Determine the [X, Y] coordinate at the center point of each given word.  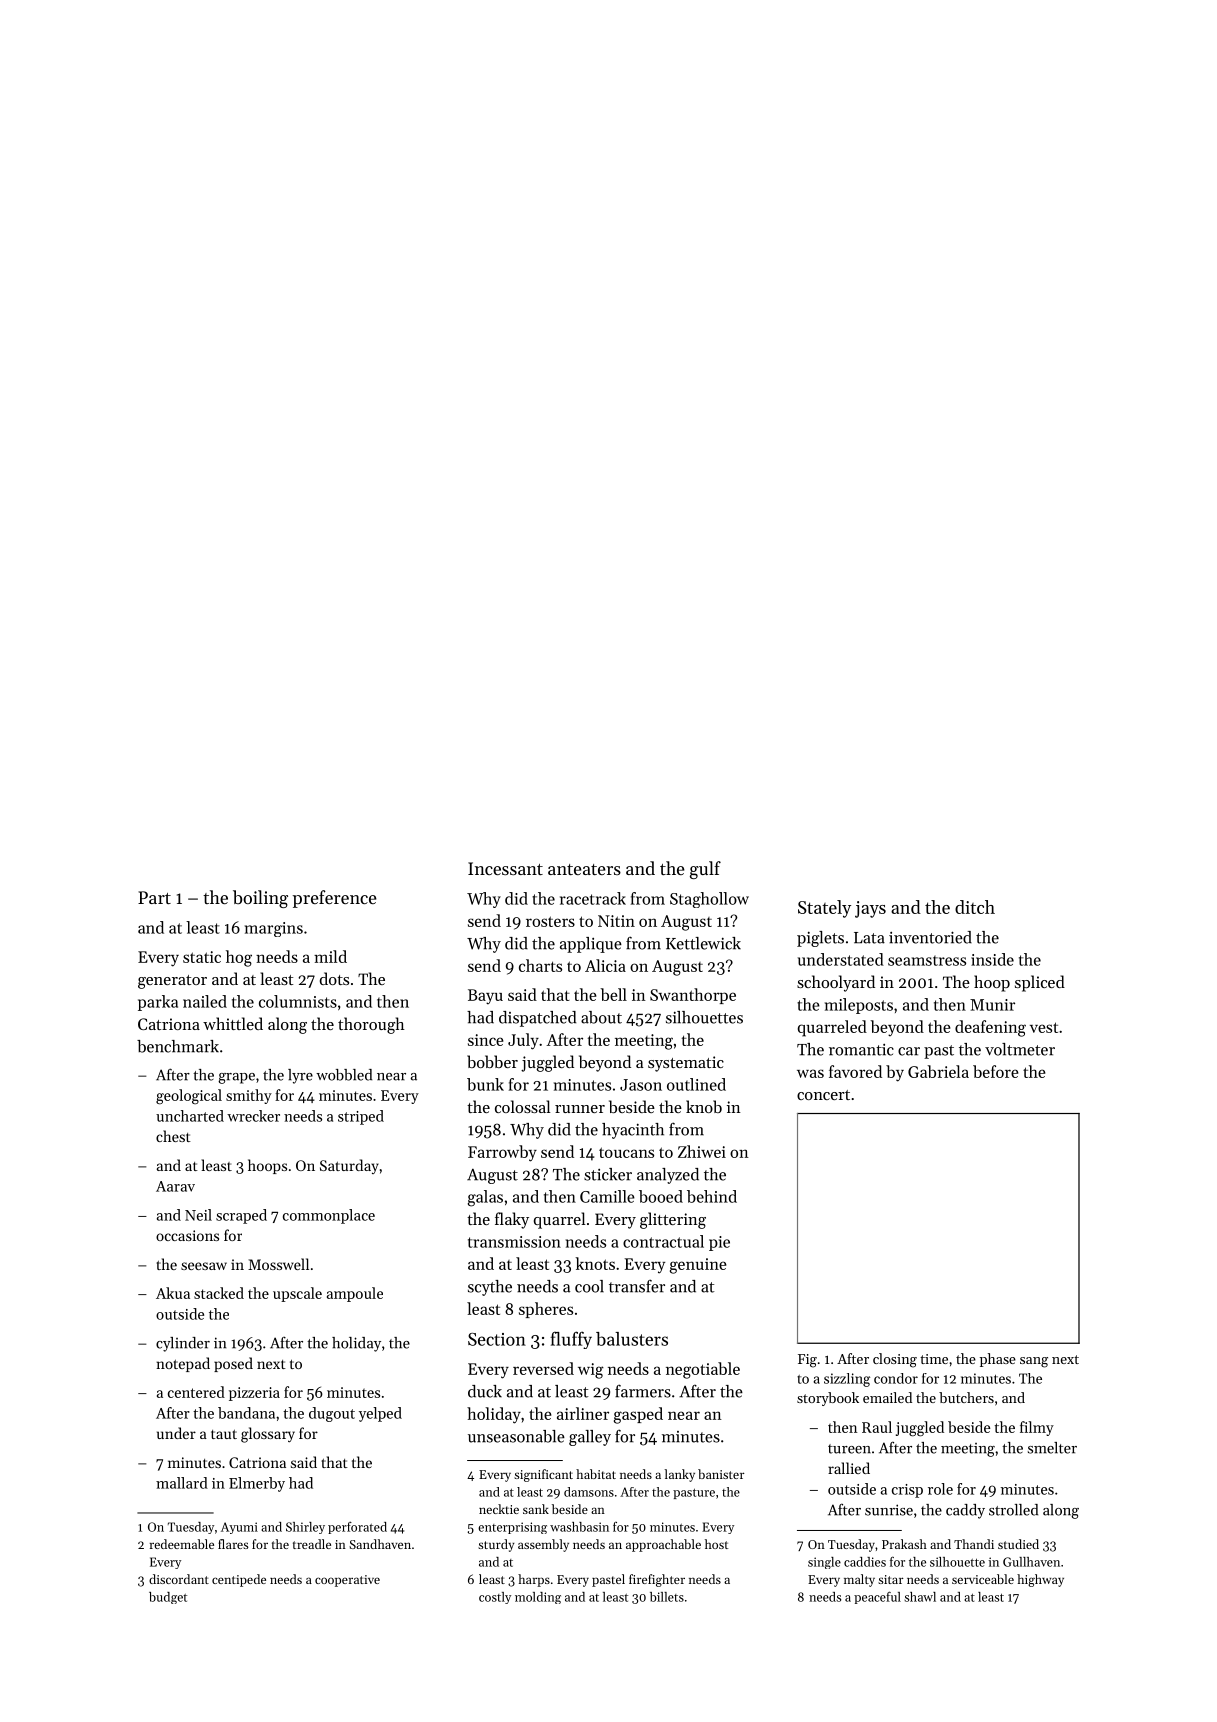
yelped [380, 1414]
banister [721, 1474]
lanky [680, 1475]
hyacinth [633, 1131]
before [996, 1071]
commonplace [329, 1216]
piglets [820, 939]
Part [154, 897]
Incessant [505, 868]
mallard [182, 1483]
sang [1034, 1362]
